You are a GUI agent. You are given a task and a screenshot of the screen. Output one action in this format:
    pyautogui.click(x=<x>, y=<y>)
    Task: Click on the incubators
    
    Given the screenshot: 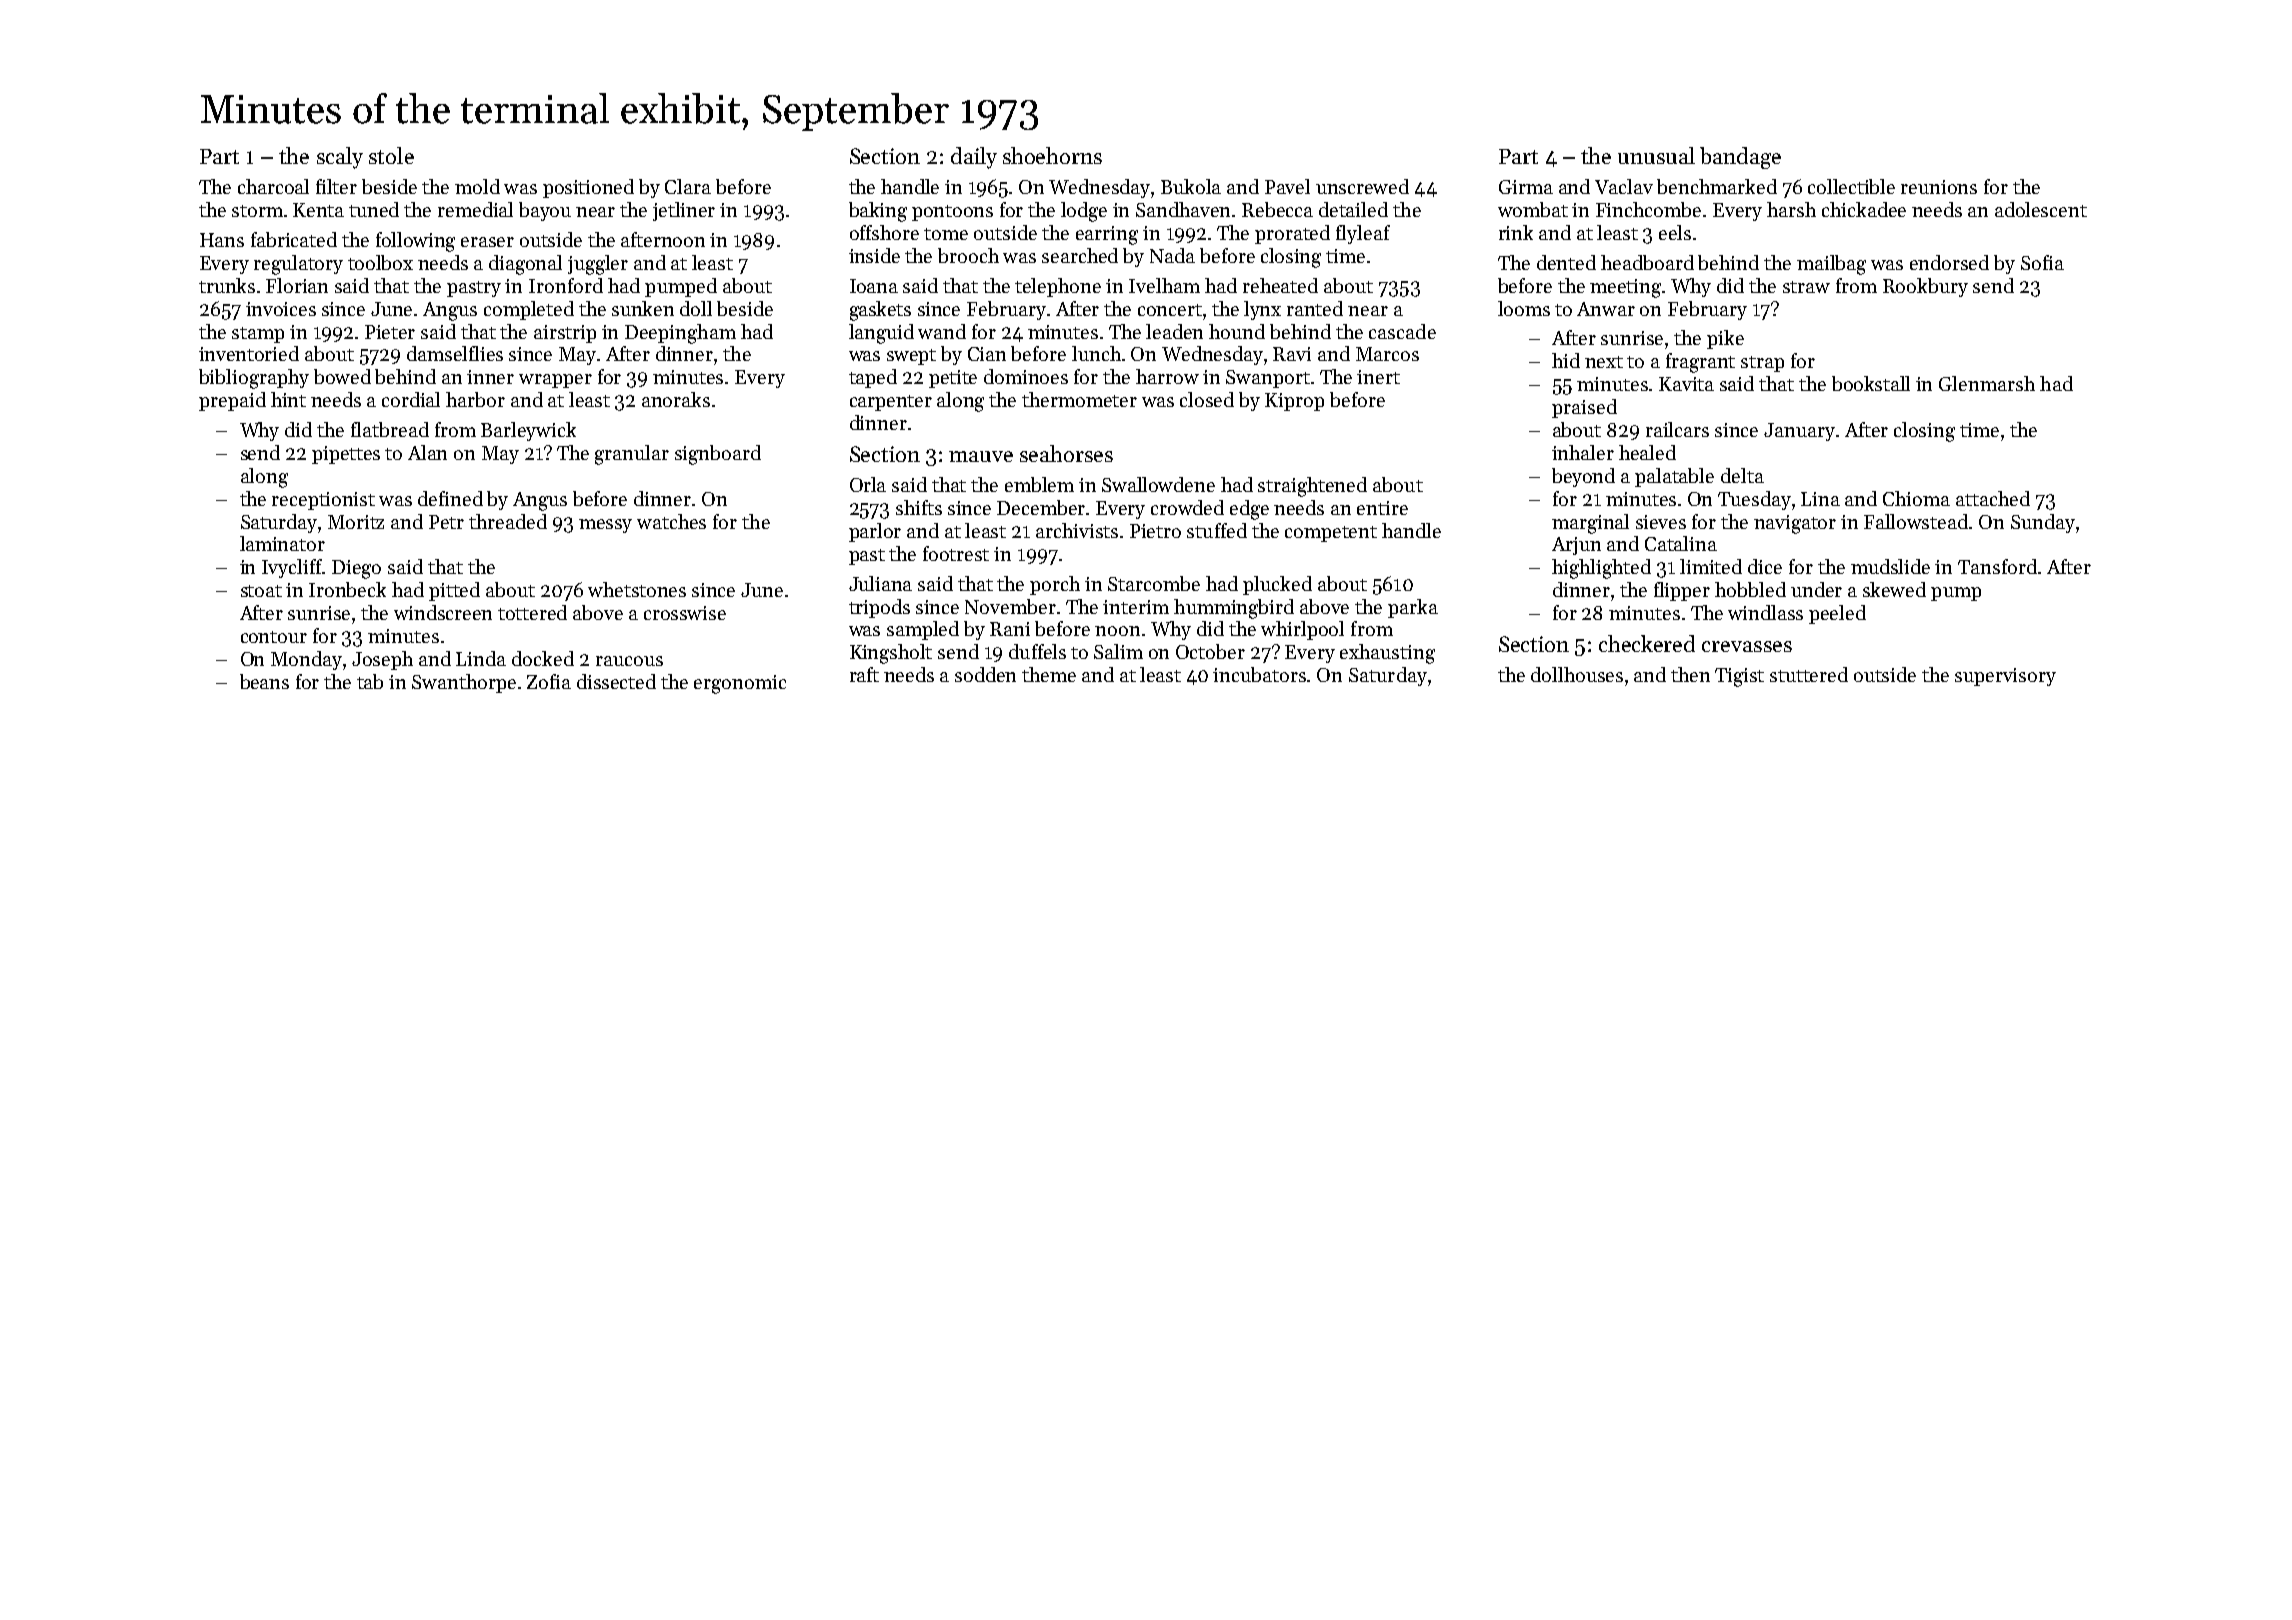 What is the action you would take?
    pyautogui.click(x=1259, y=674)
